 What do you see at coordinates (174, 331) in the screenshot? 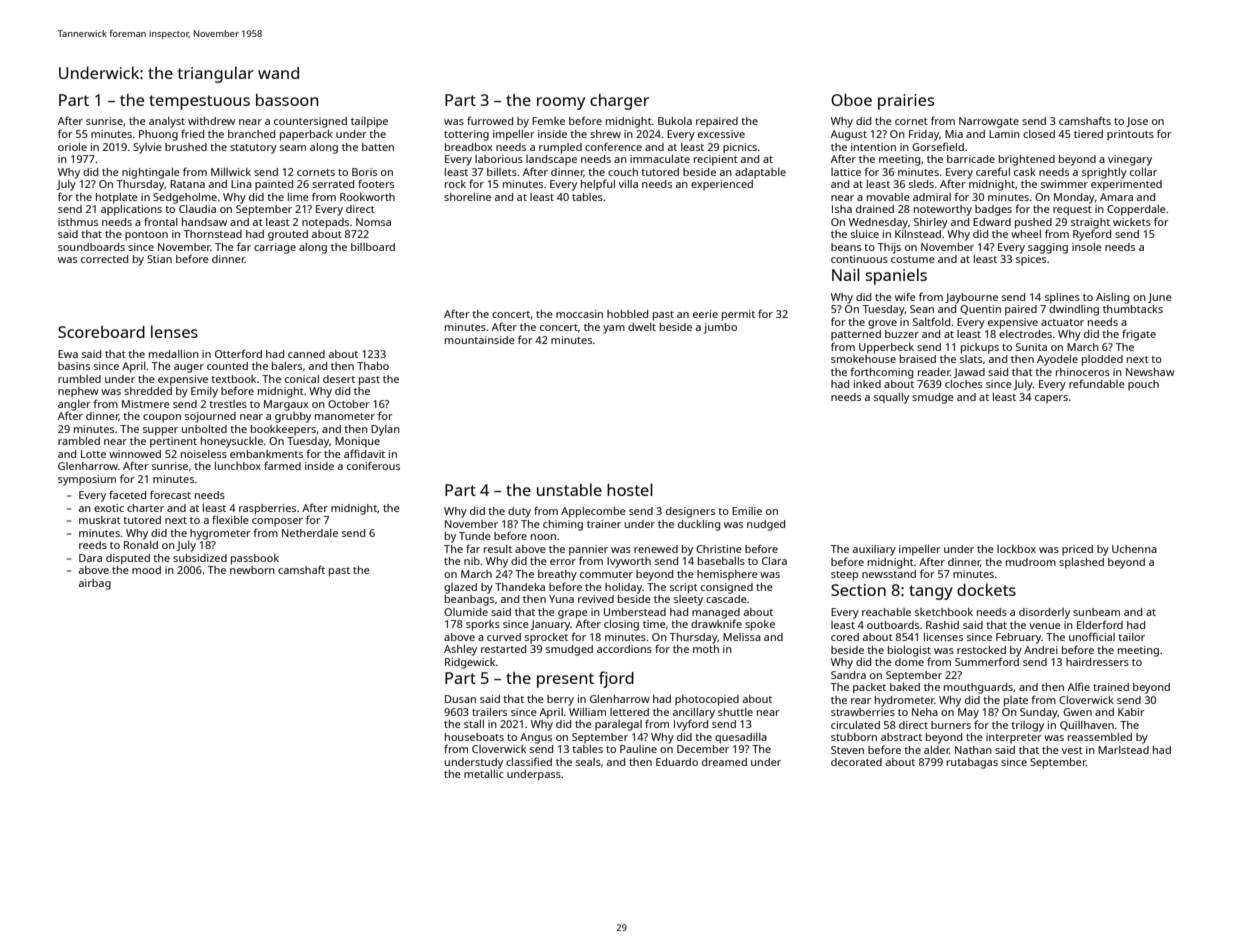
I see `lenses` at bounding box center [174, 331].
